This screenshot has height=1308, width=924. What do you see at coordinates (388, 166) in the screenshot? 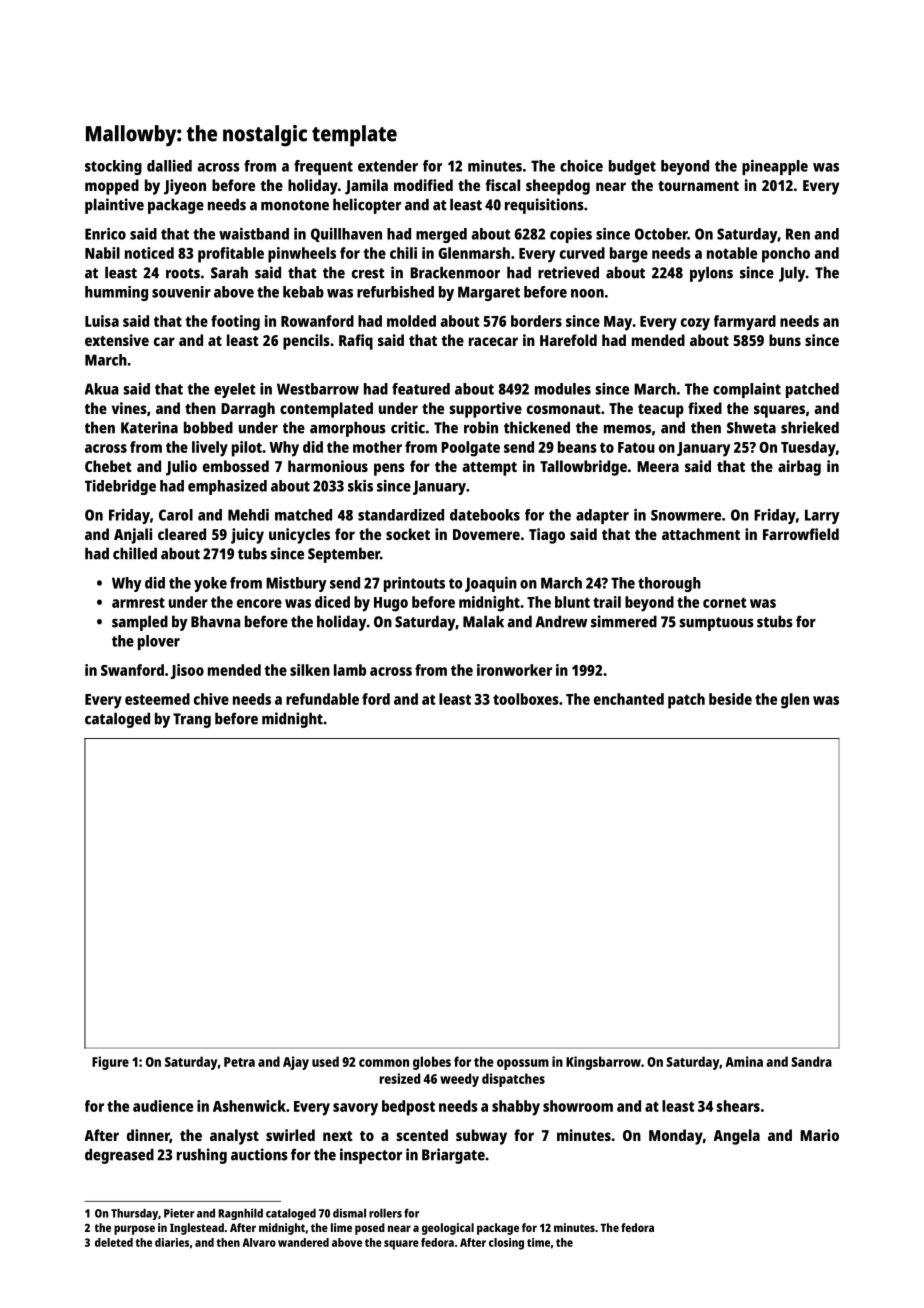
I see `extender` at bounding box center [388, 166].
